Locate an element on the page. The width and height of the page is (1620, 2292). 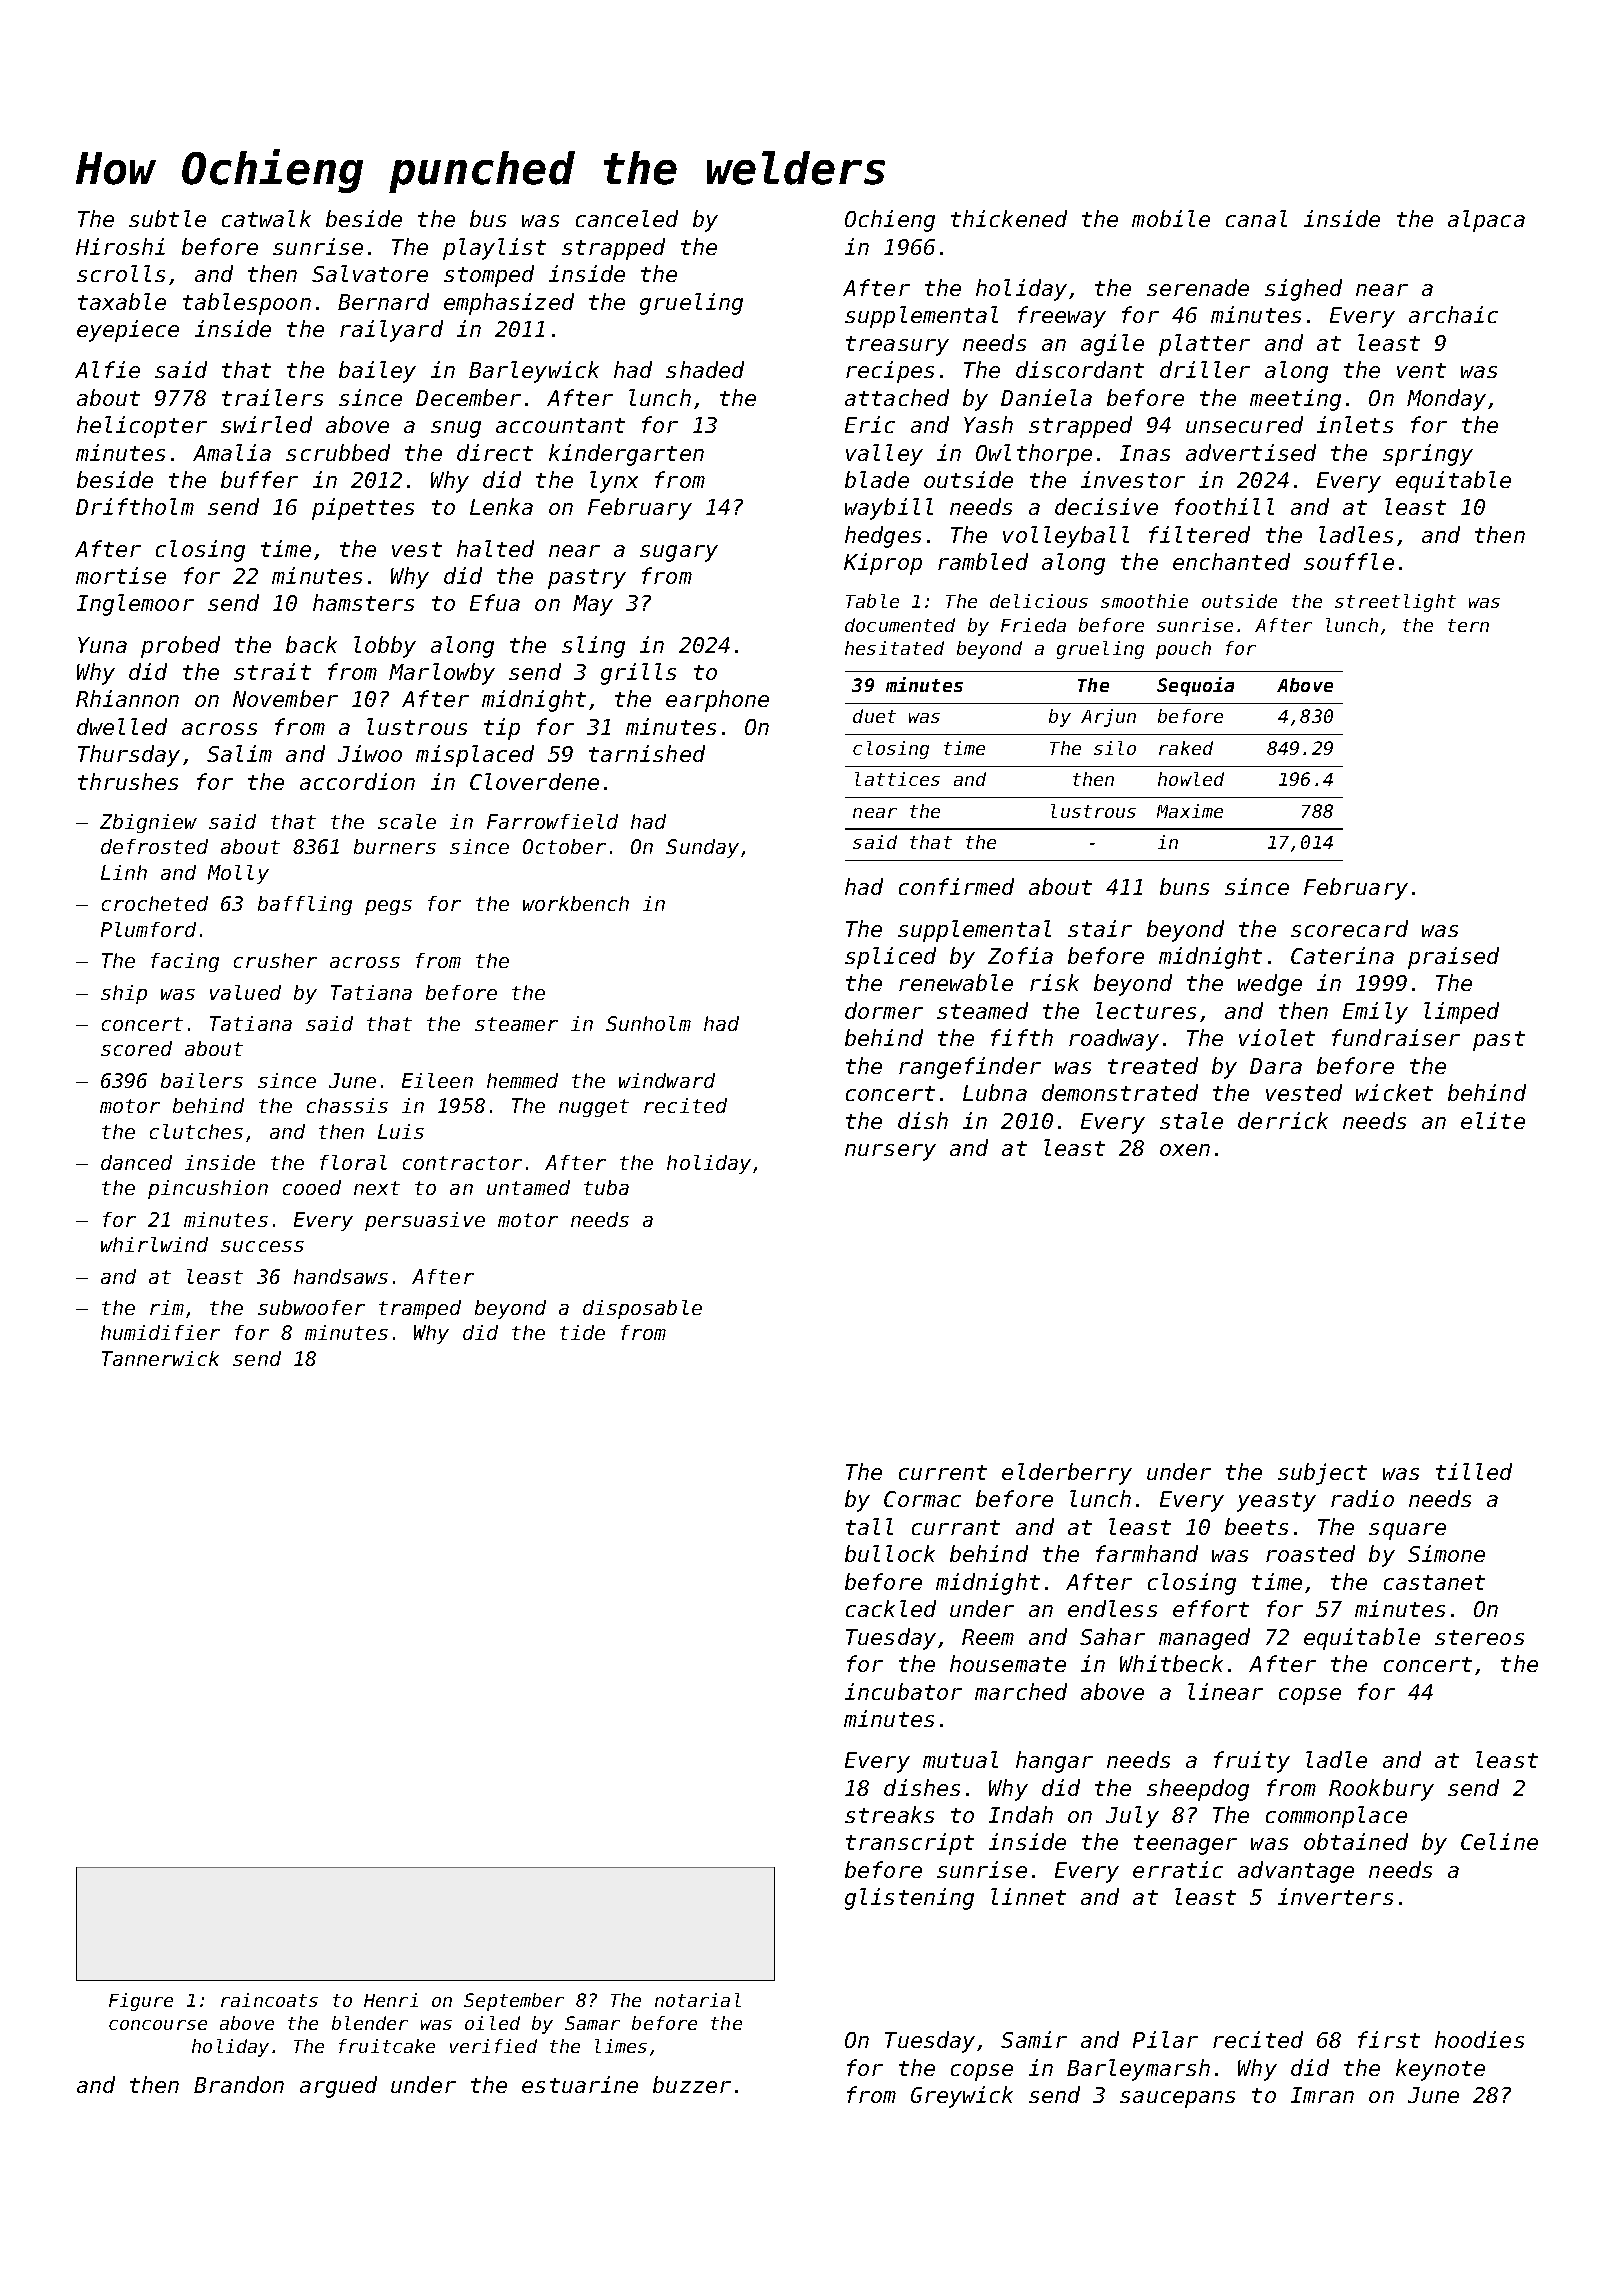
Hiroshi is located at coordinates (120, 246).
